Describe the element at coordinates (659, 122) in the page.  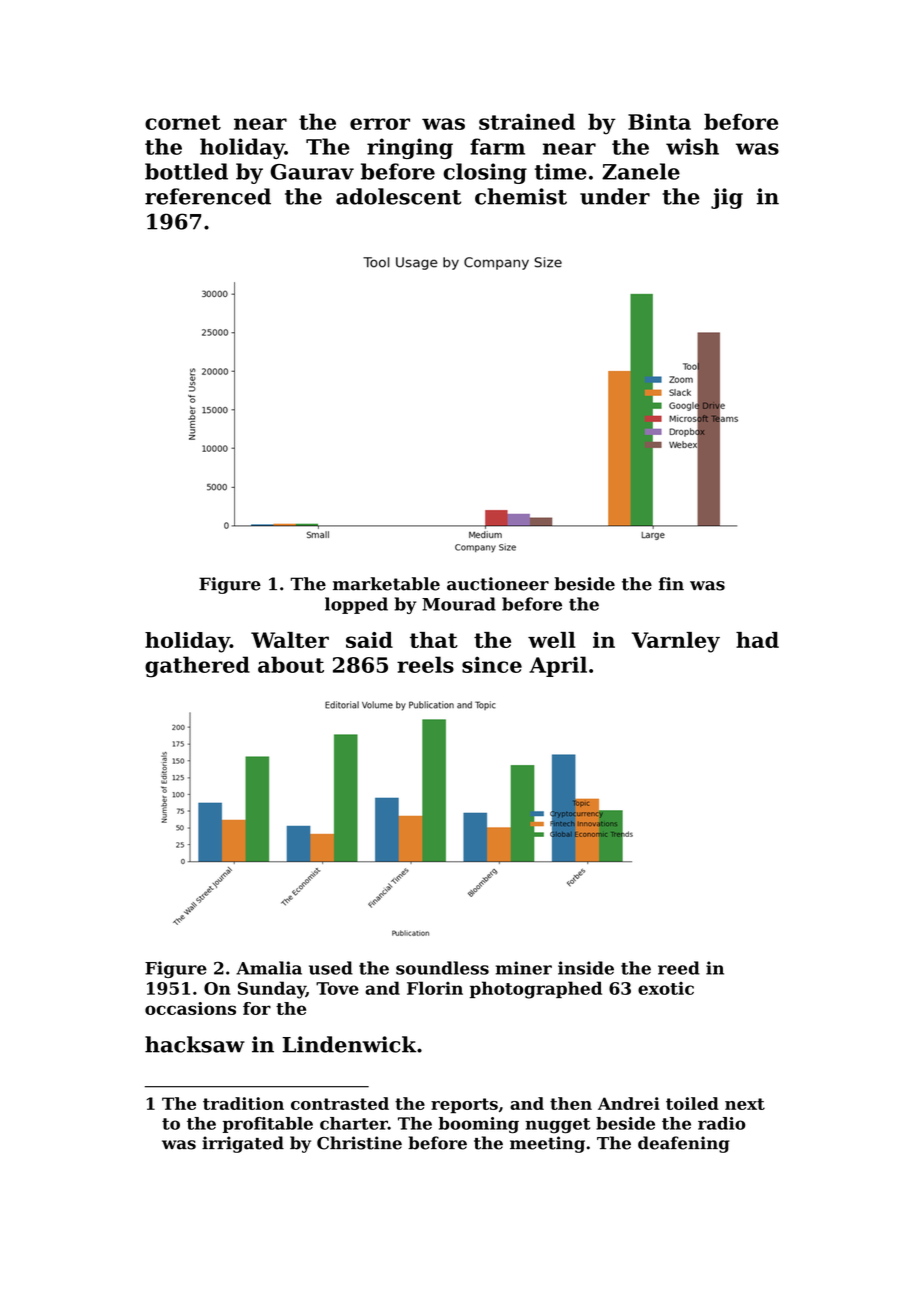
I see `Binta` at that location.
